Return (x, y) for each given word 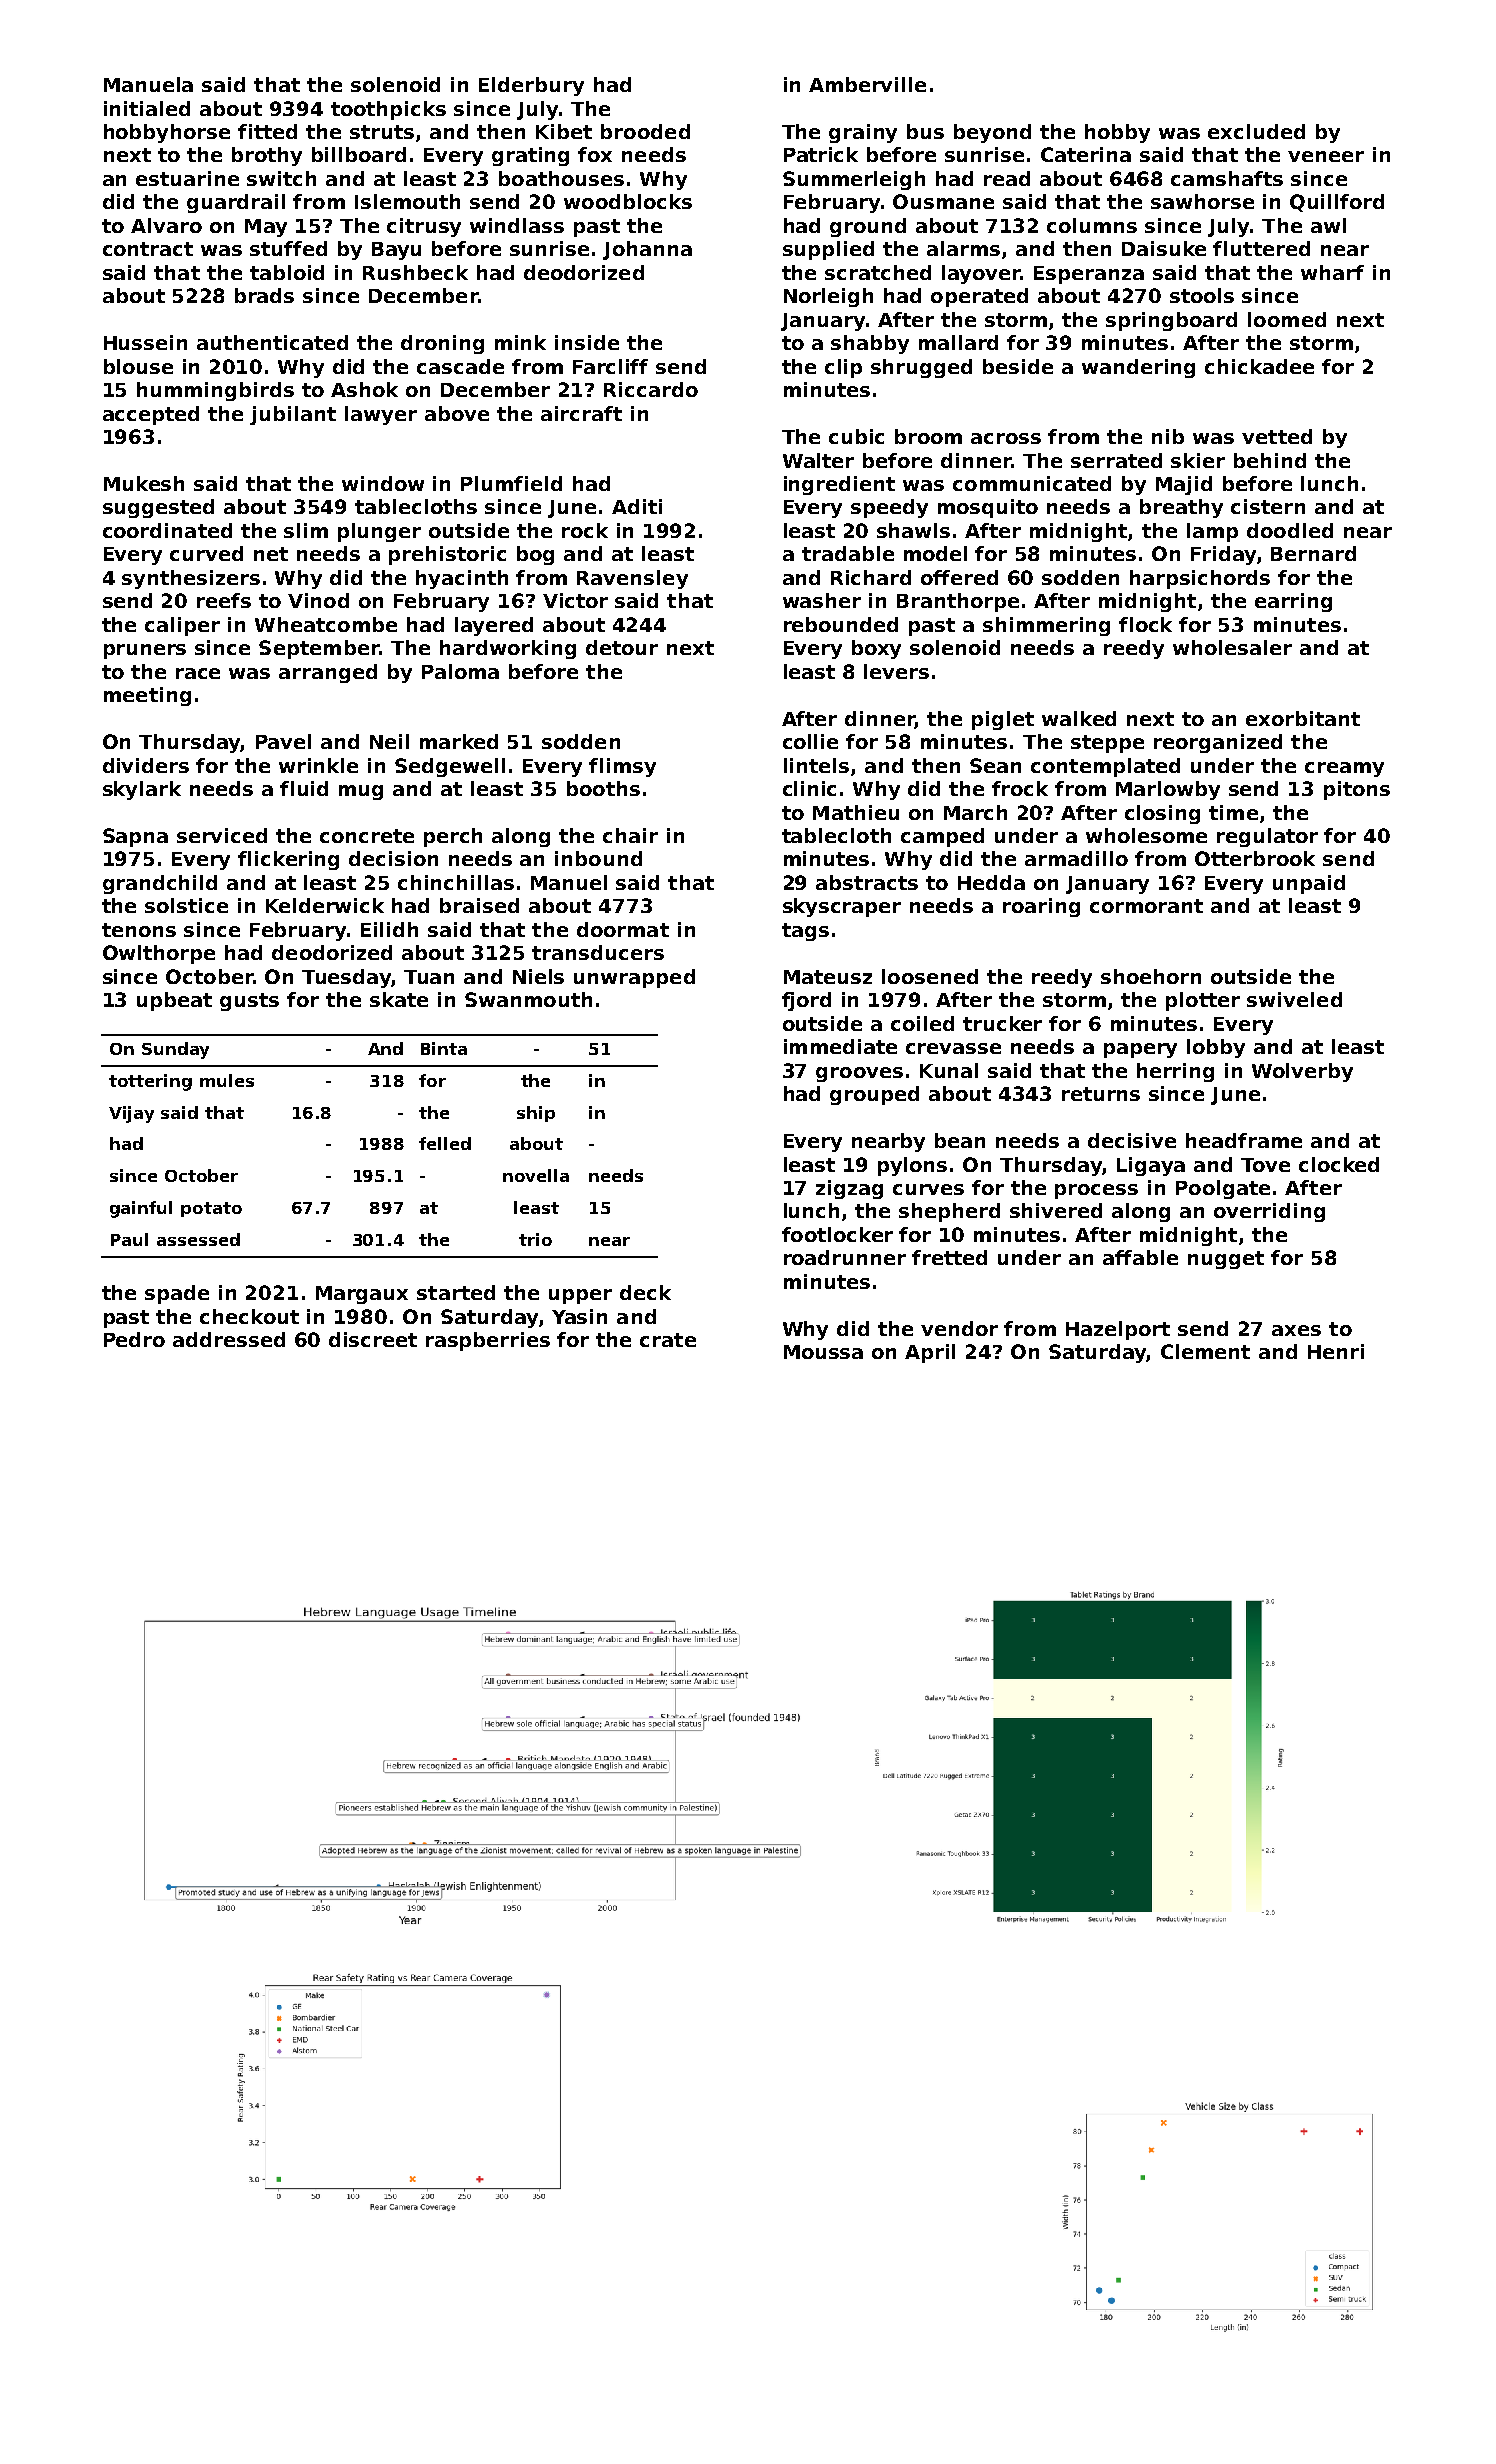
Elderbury (531, 86)
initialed (147, 108)
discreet (373, 1339)
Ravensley (632, 579)
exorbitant (1303, 718)
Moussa (823, 1352)
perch (453, 837)
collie (810, 741)
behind (1270, 460)
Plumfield (511, 483)
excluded (1256, 131)
